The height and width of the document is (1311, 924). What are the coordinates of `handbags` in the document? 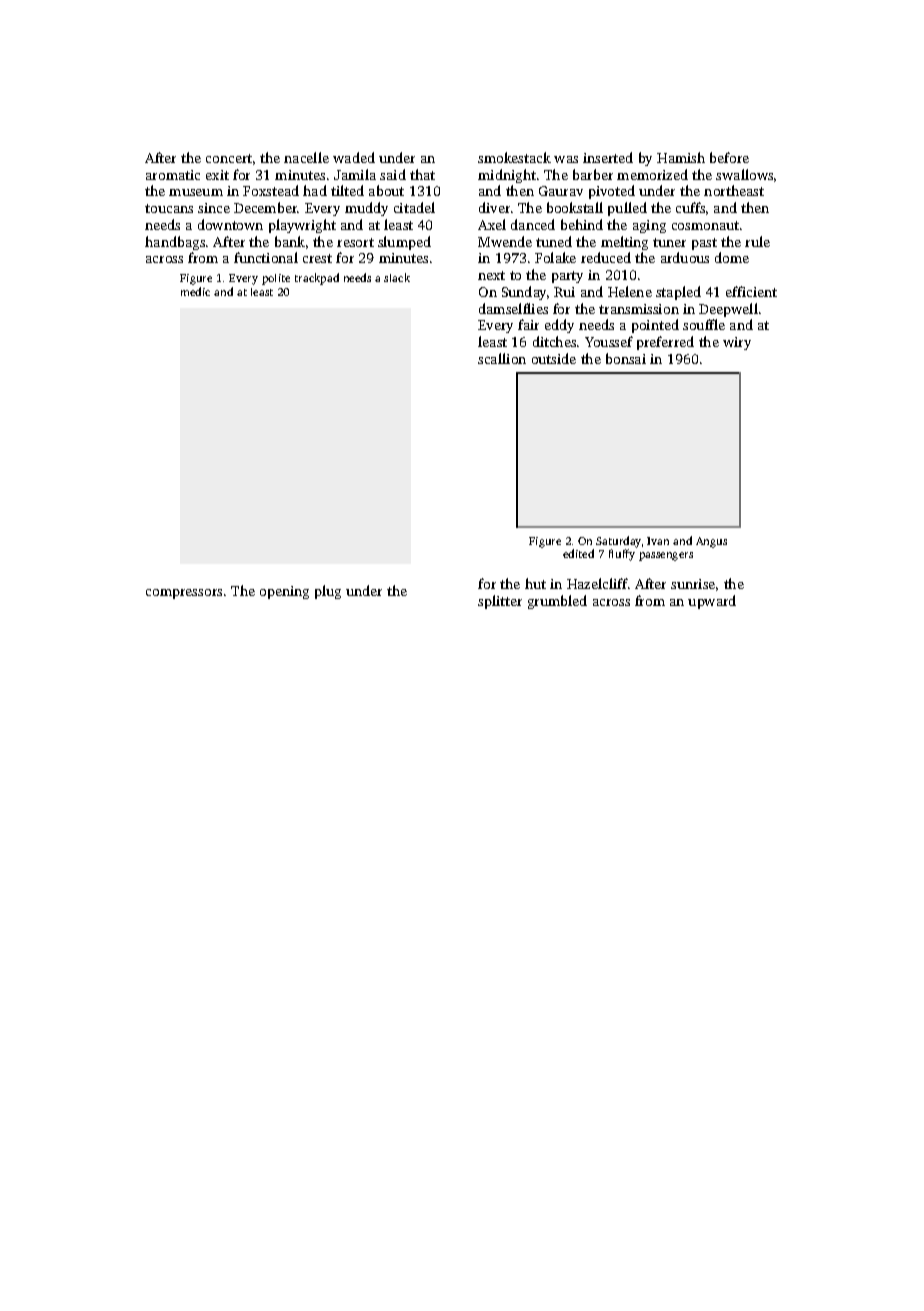 It's located at (175, 243).
